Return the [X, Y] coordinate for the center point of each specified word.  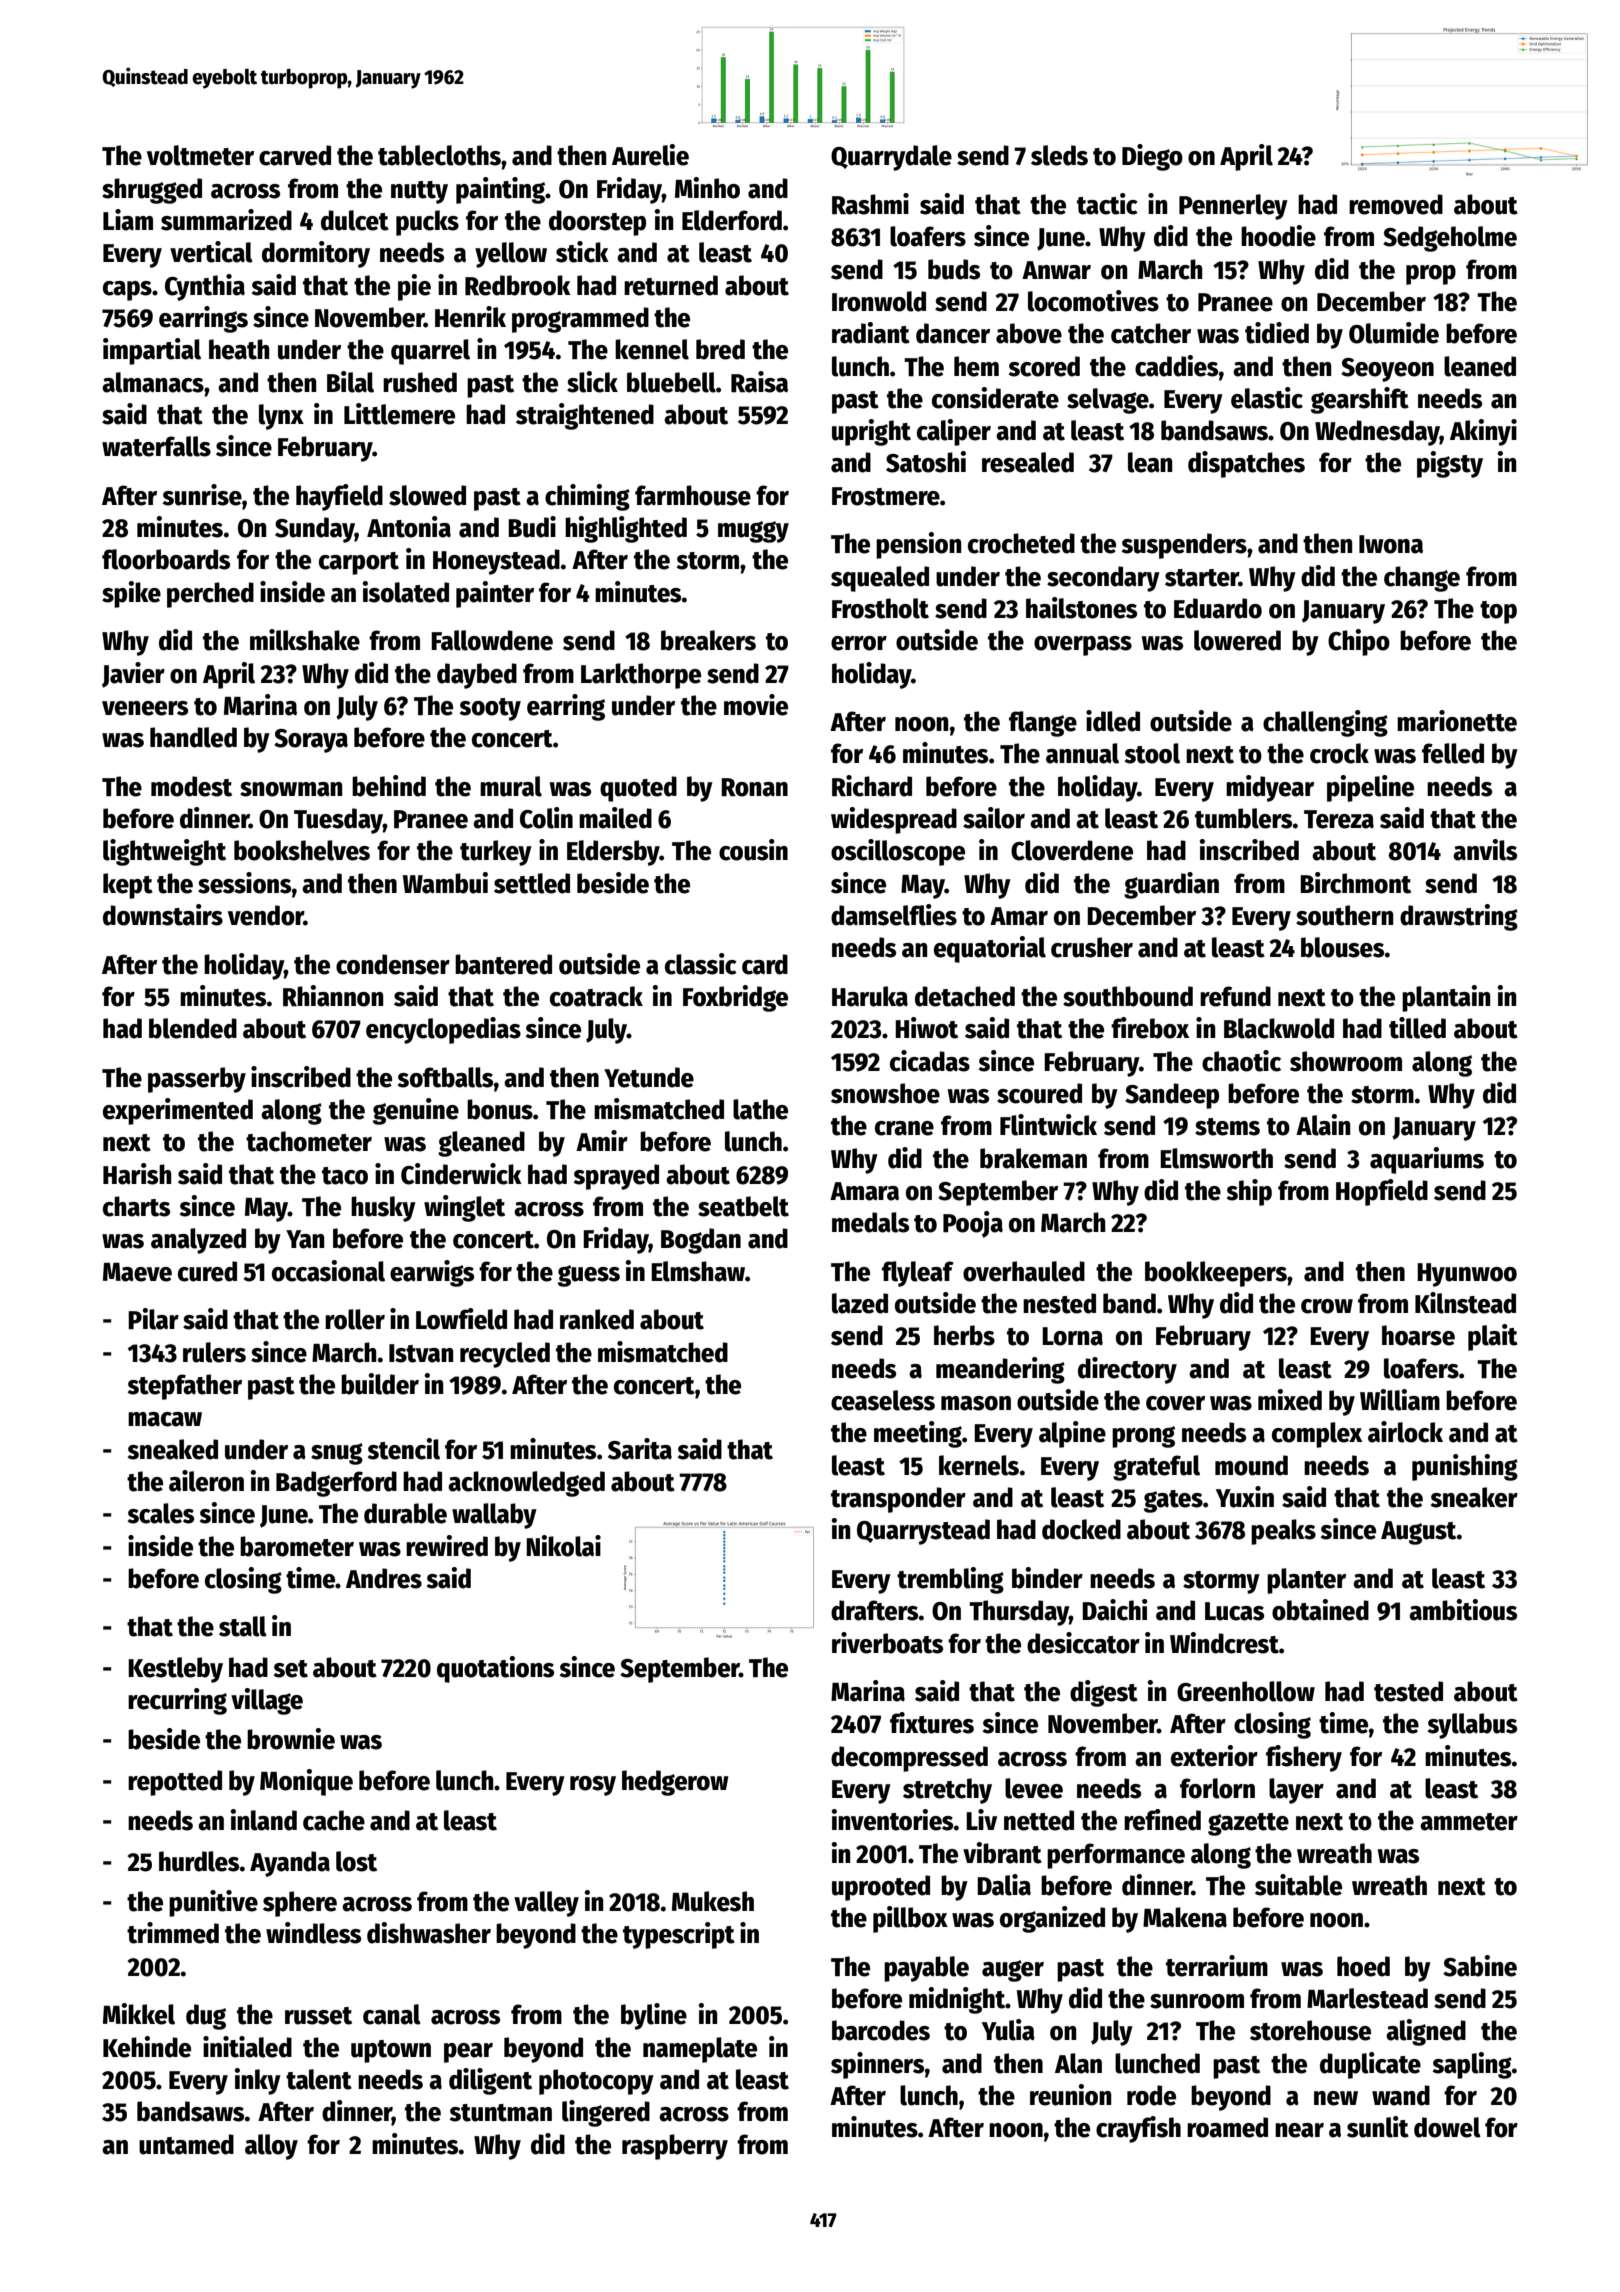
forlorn [1217, 1788]
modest [191, 786]
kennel [652, 349]
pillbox [910, 1919]
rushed [420, 382]
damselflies [894, 915]
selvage [1108, 401]
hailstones [1081, 608]
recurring [177, 1701]
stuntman [501, 2113]
